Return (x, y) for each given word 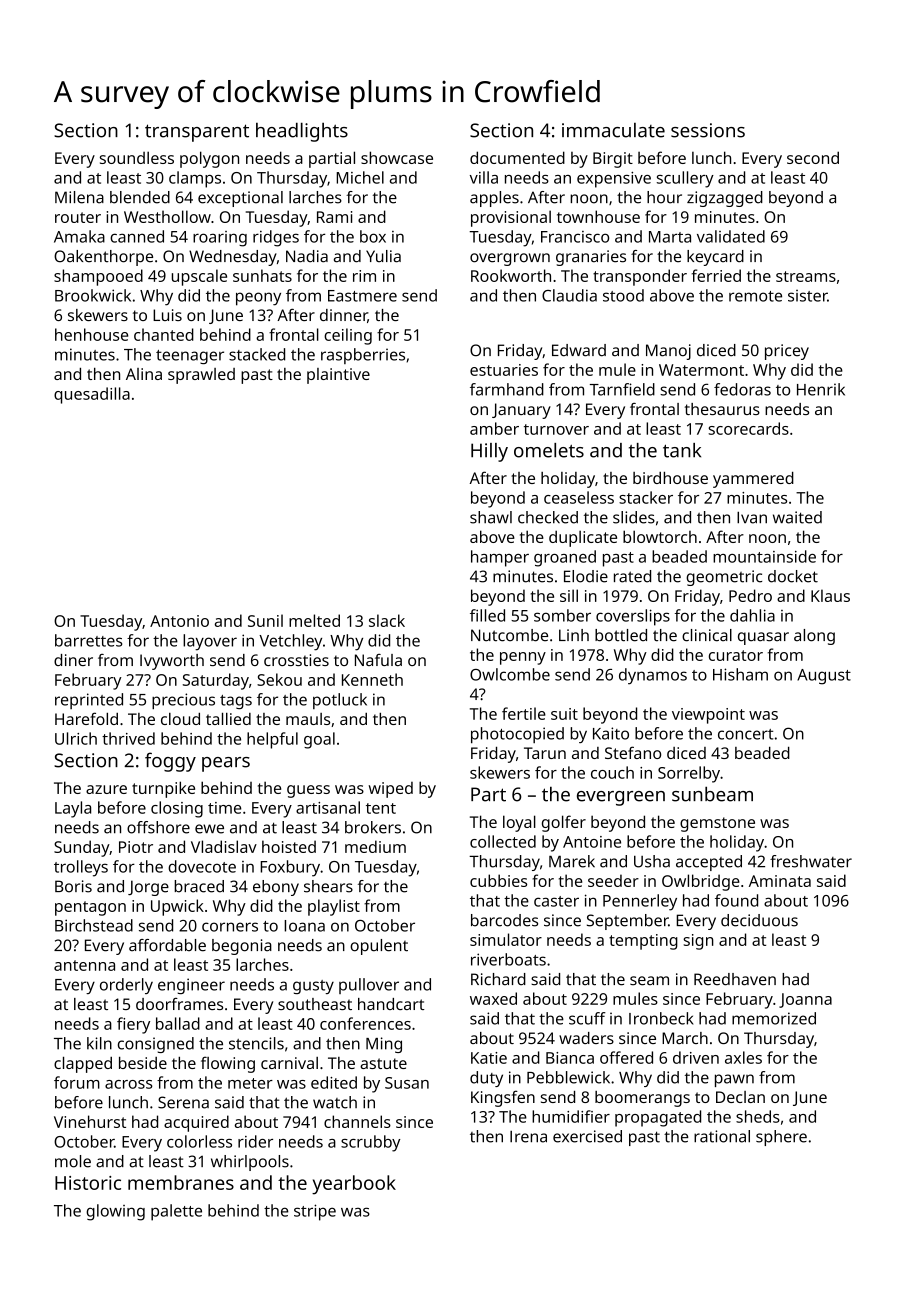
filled (487, 615)
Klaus (830, 595)
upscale (199, 277)
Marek (572, 861)
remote (755, 296)
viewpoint (708, 716)
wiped (390, 790)
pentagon (90, 908)
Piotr (136, 847)
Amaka (79, 236)
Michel (360, 177)
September (627, 922)
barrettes (88, 640)
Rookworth (511, 275)
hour (664, 197)
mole (73, 1161)
